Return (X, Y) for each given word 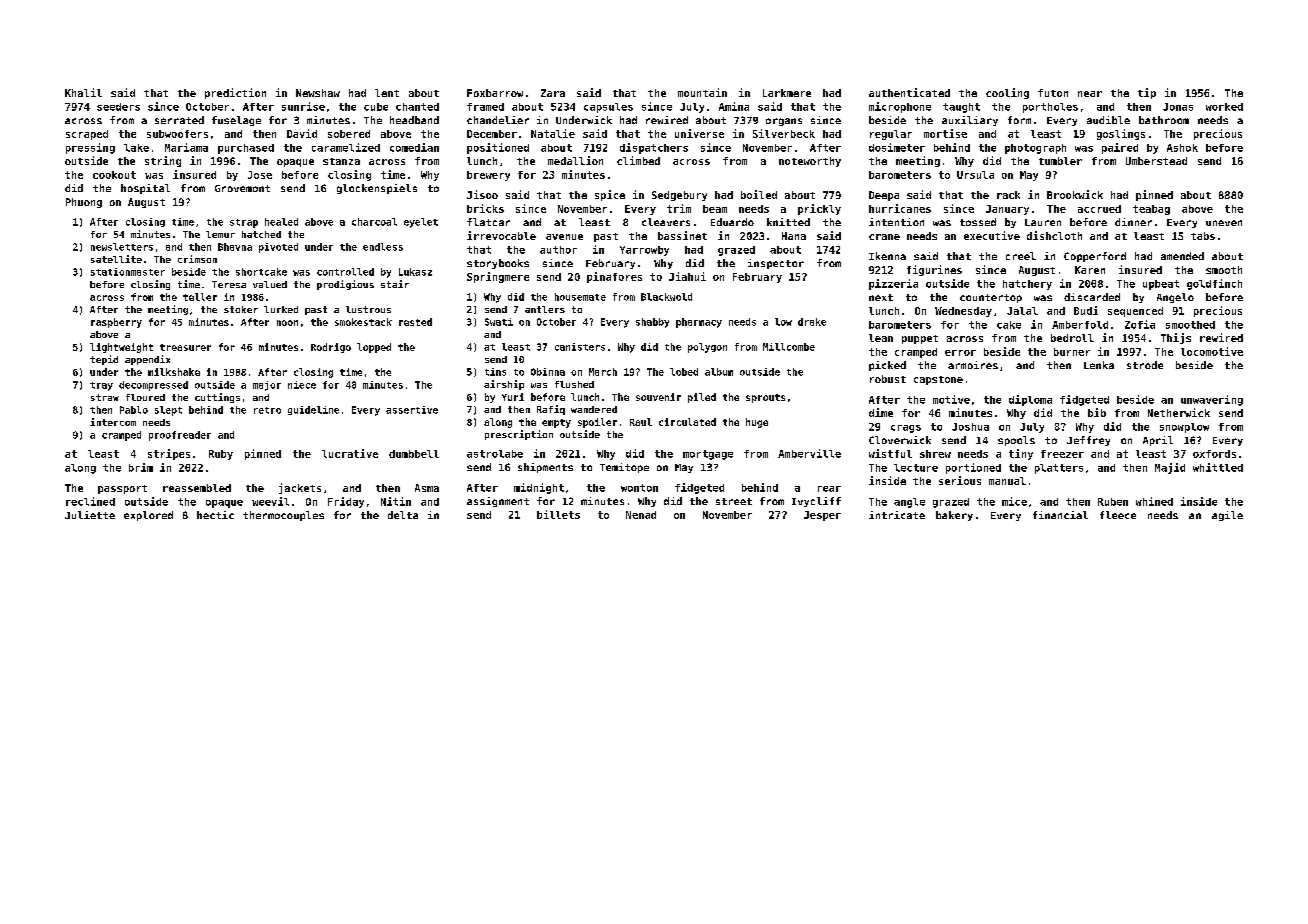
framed (485, 107)
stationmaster (128, 272)
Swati (499, 322)
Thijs (1176, 338)
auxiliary (970, 121)
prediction (235, 93)
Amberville (809, 453)
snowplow (1184, 428)
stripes (169, 454)
